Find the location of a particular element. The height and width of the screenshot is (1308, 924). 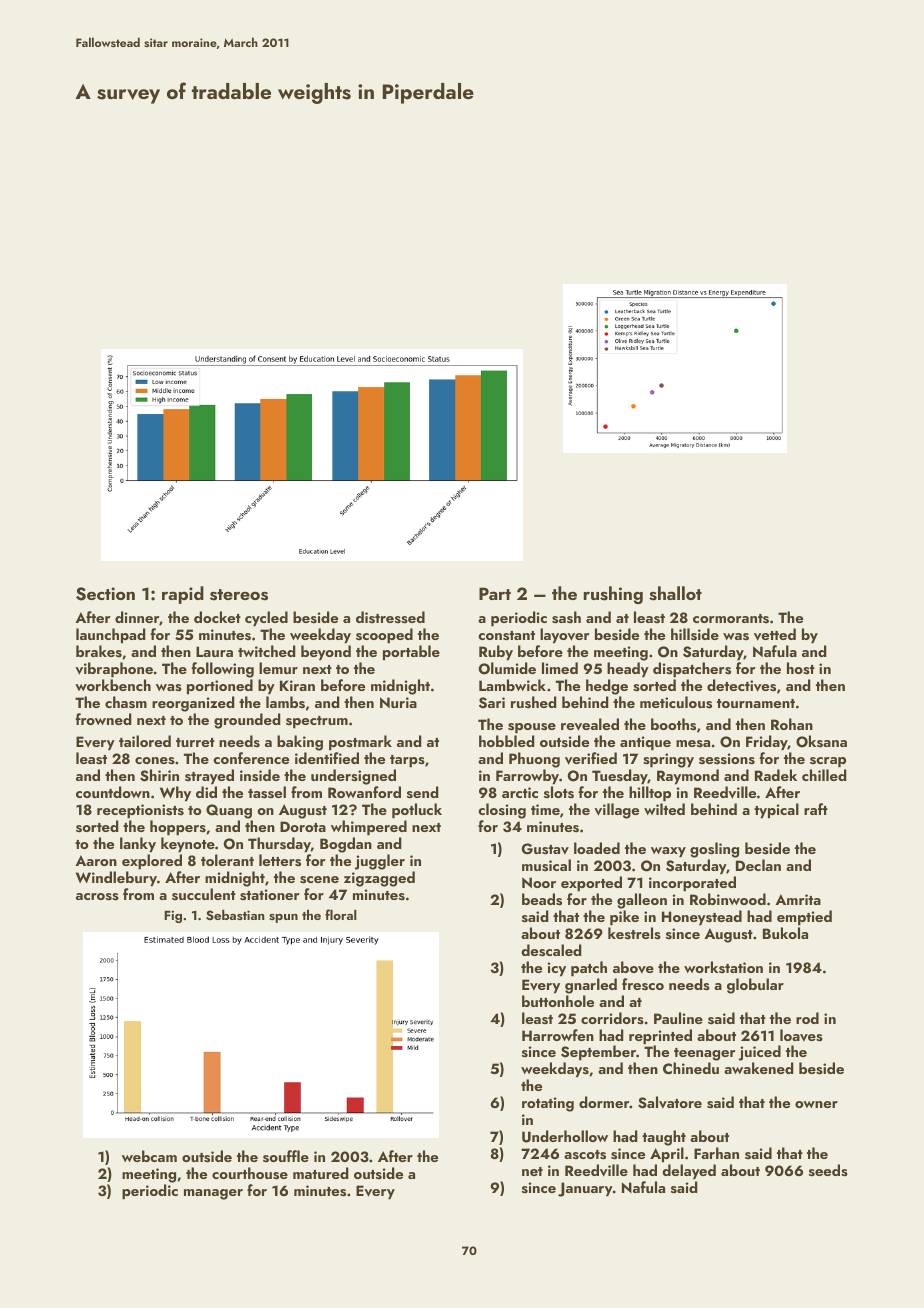

raft is located at coordinates (816, 809).
